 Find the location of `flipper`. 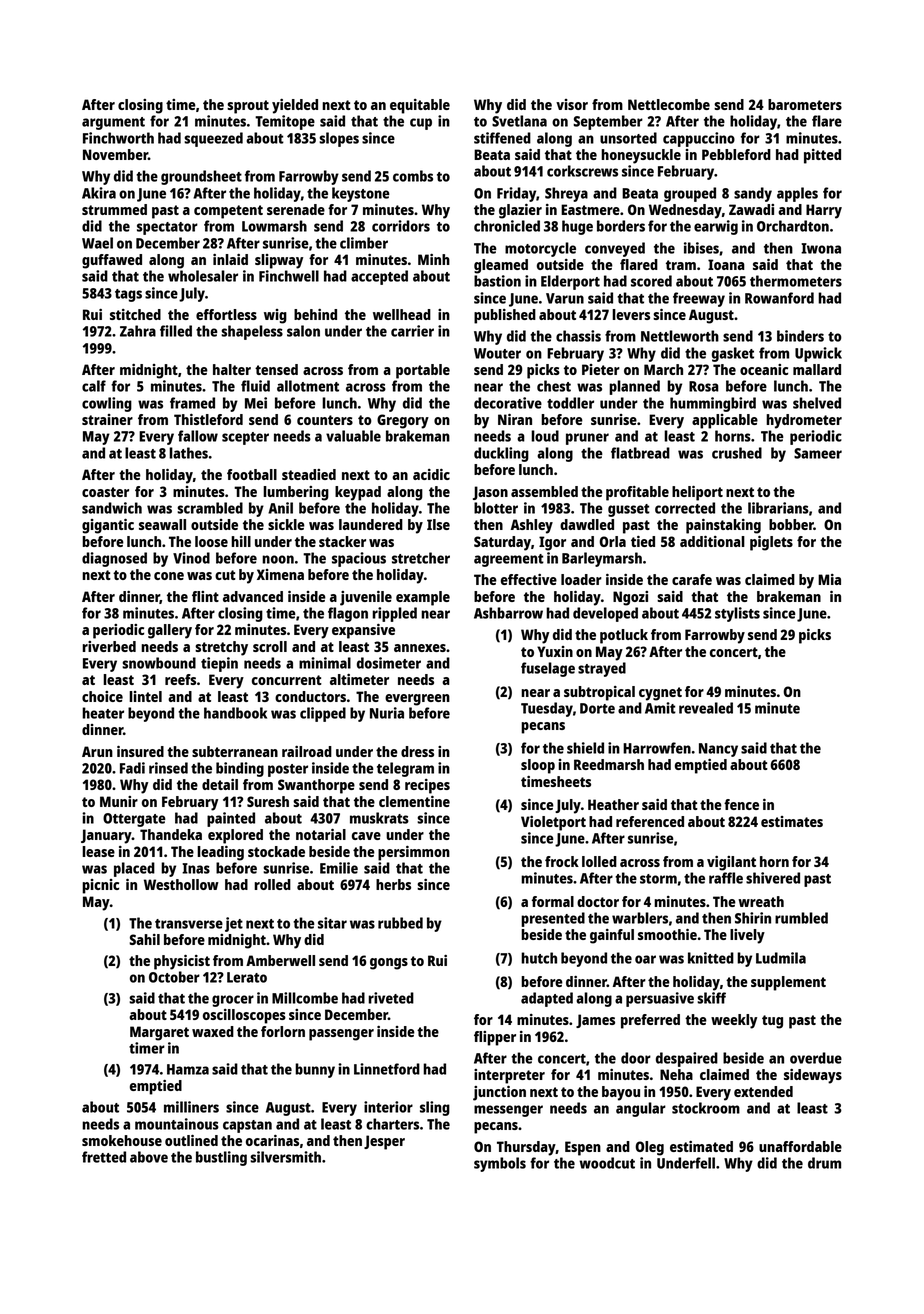

flipper is located at coordinates (495, 1038).
